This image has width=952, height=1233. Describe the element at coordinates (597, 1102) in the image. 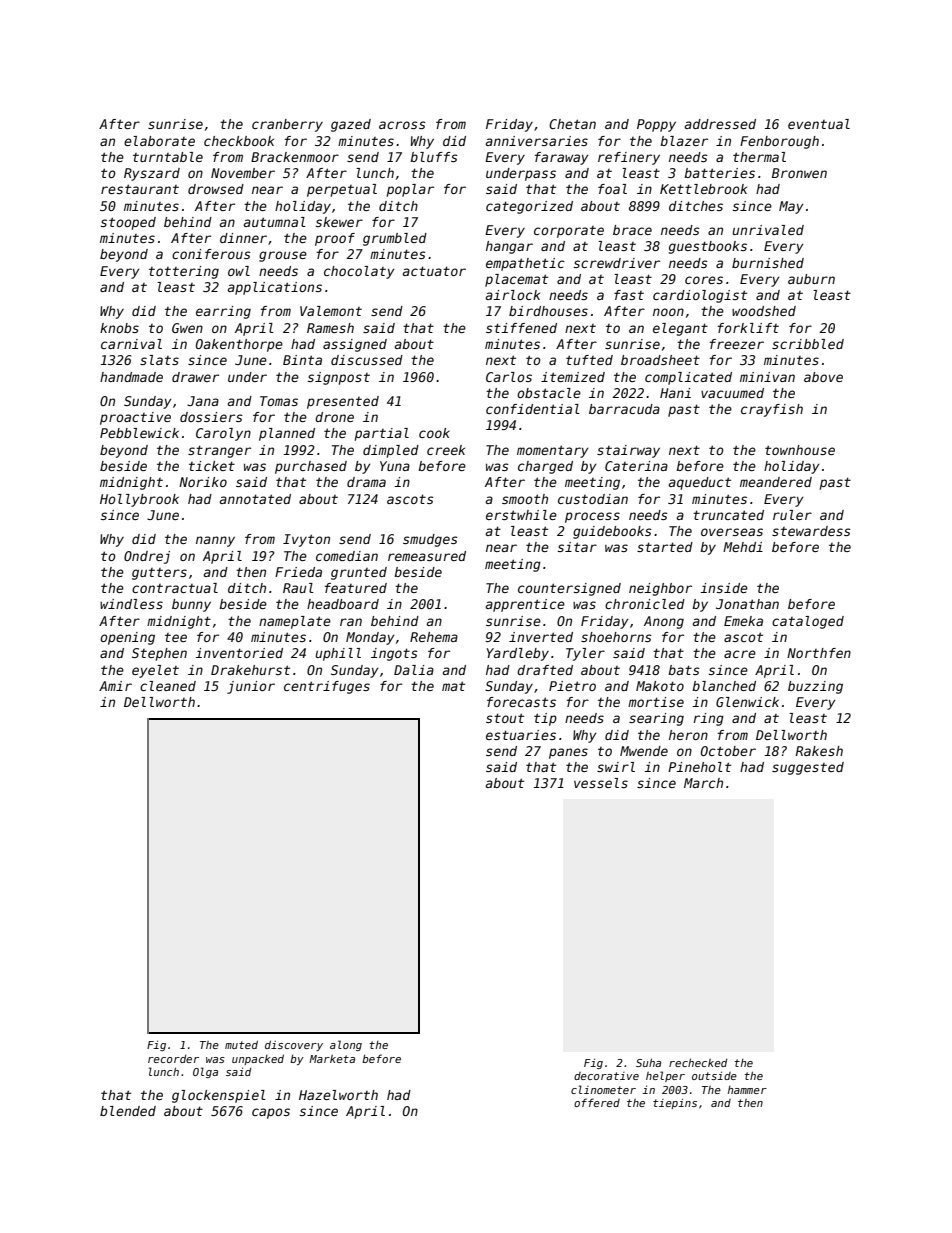

I see `offered` at that location.
